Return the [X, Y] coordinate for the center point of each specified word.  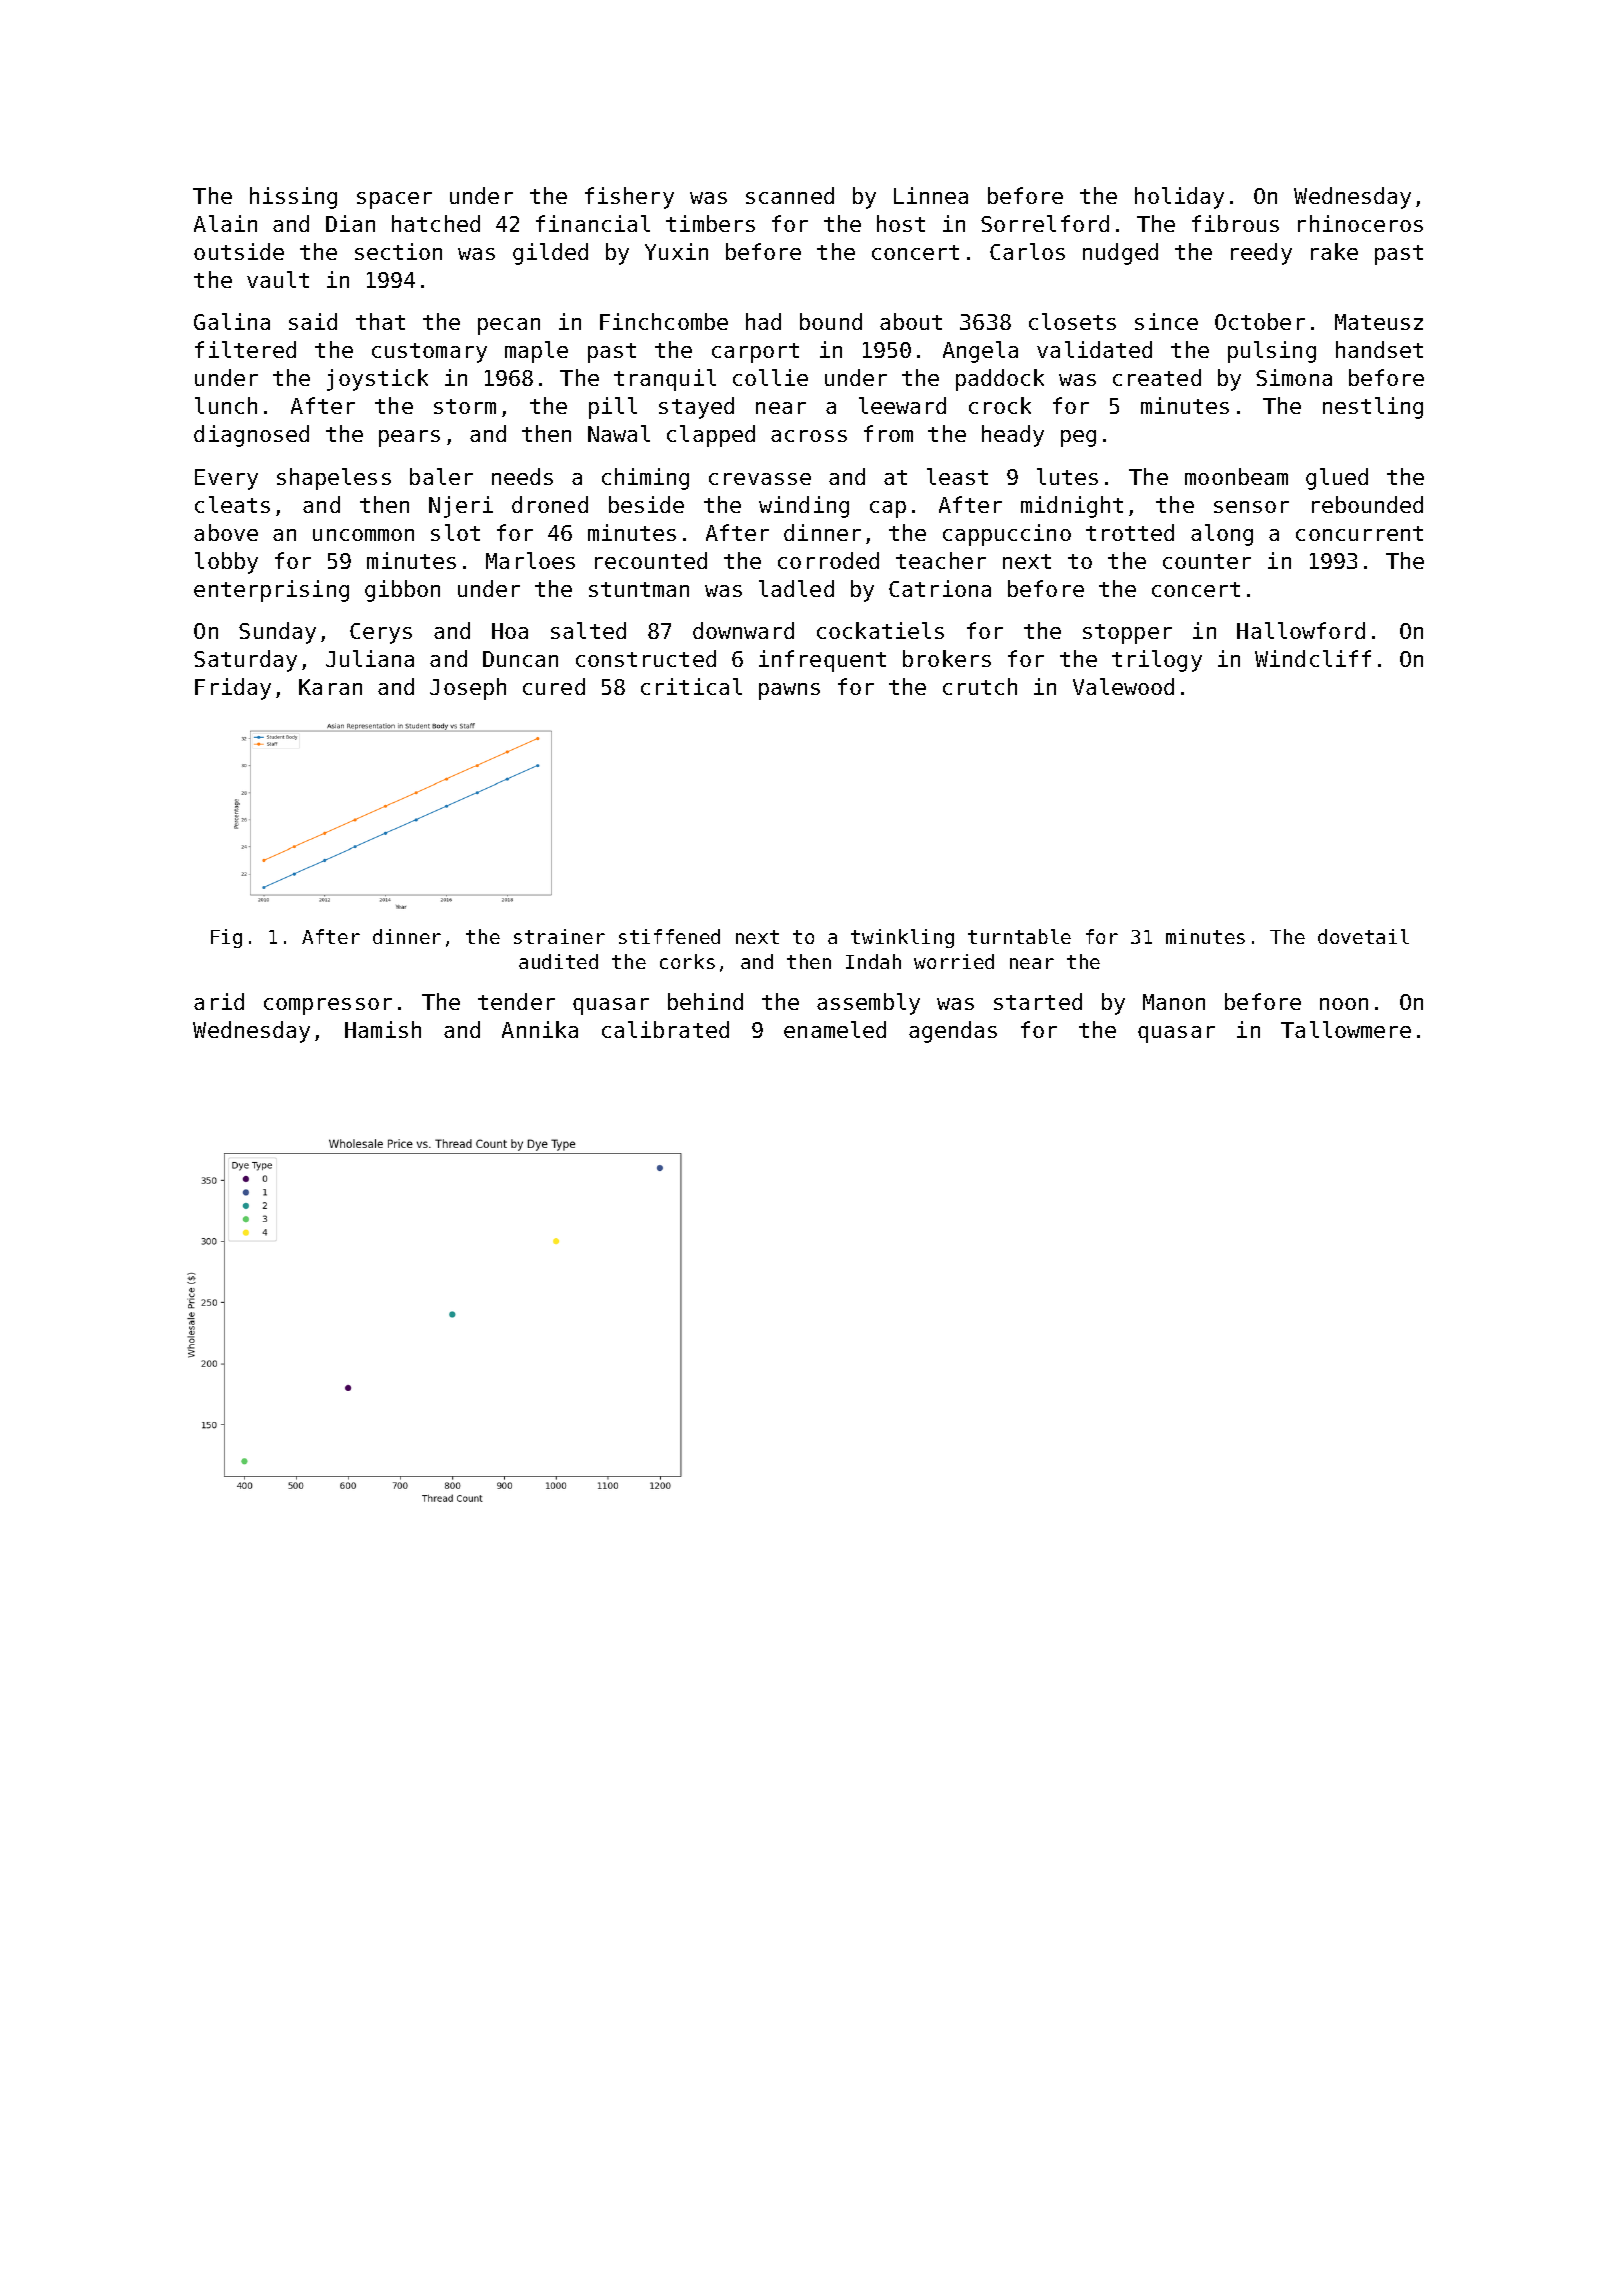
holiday [1179, 198]
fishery [629, 198]
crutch [980, 686]
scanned [790, 195]
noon [1344, 1004]
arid [219, 1001]
